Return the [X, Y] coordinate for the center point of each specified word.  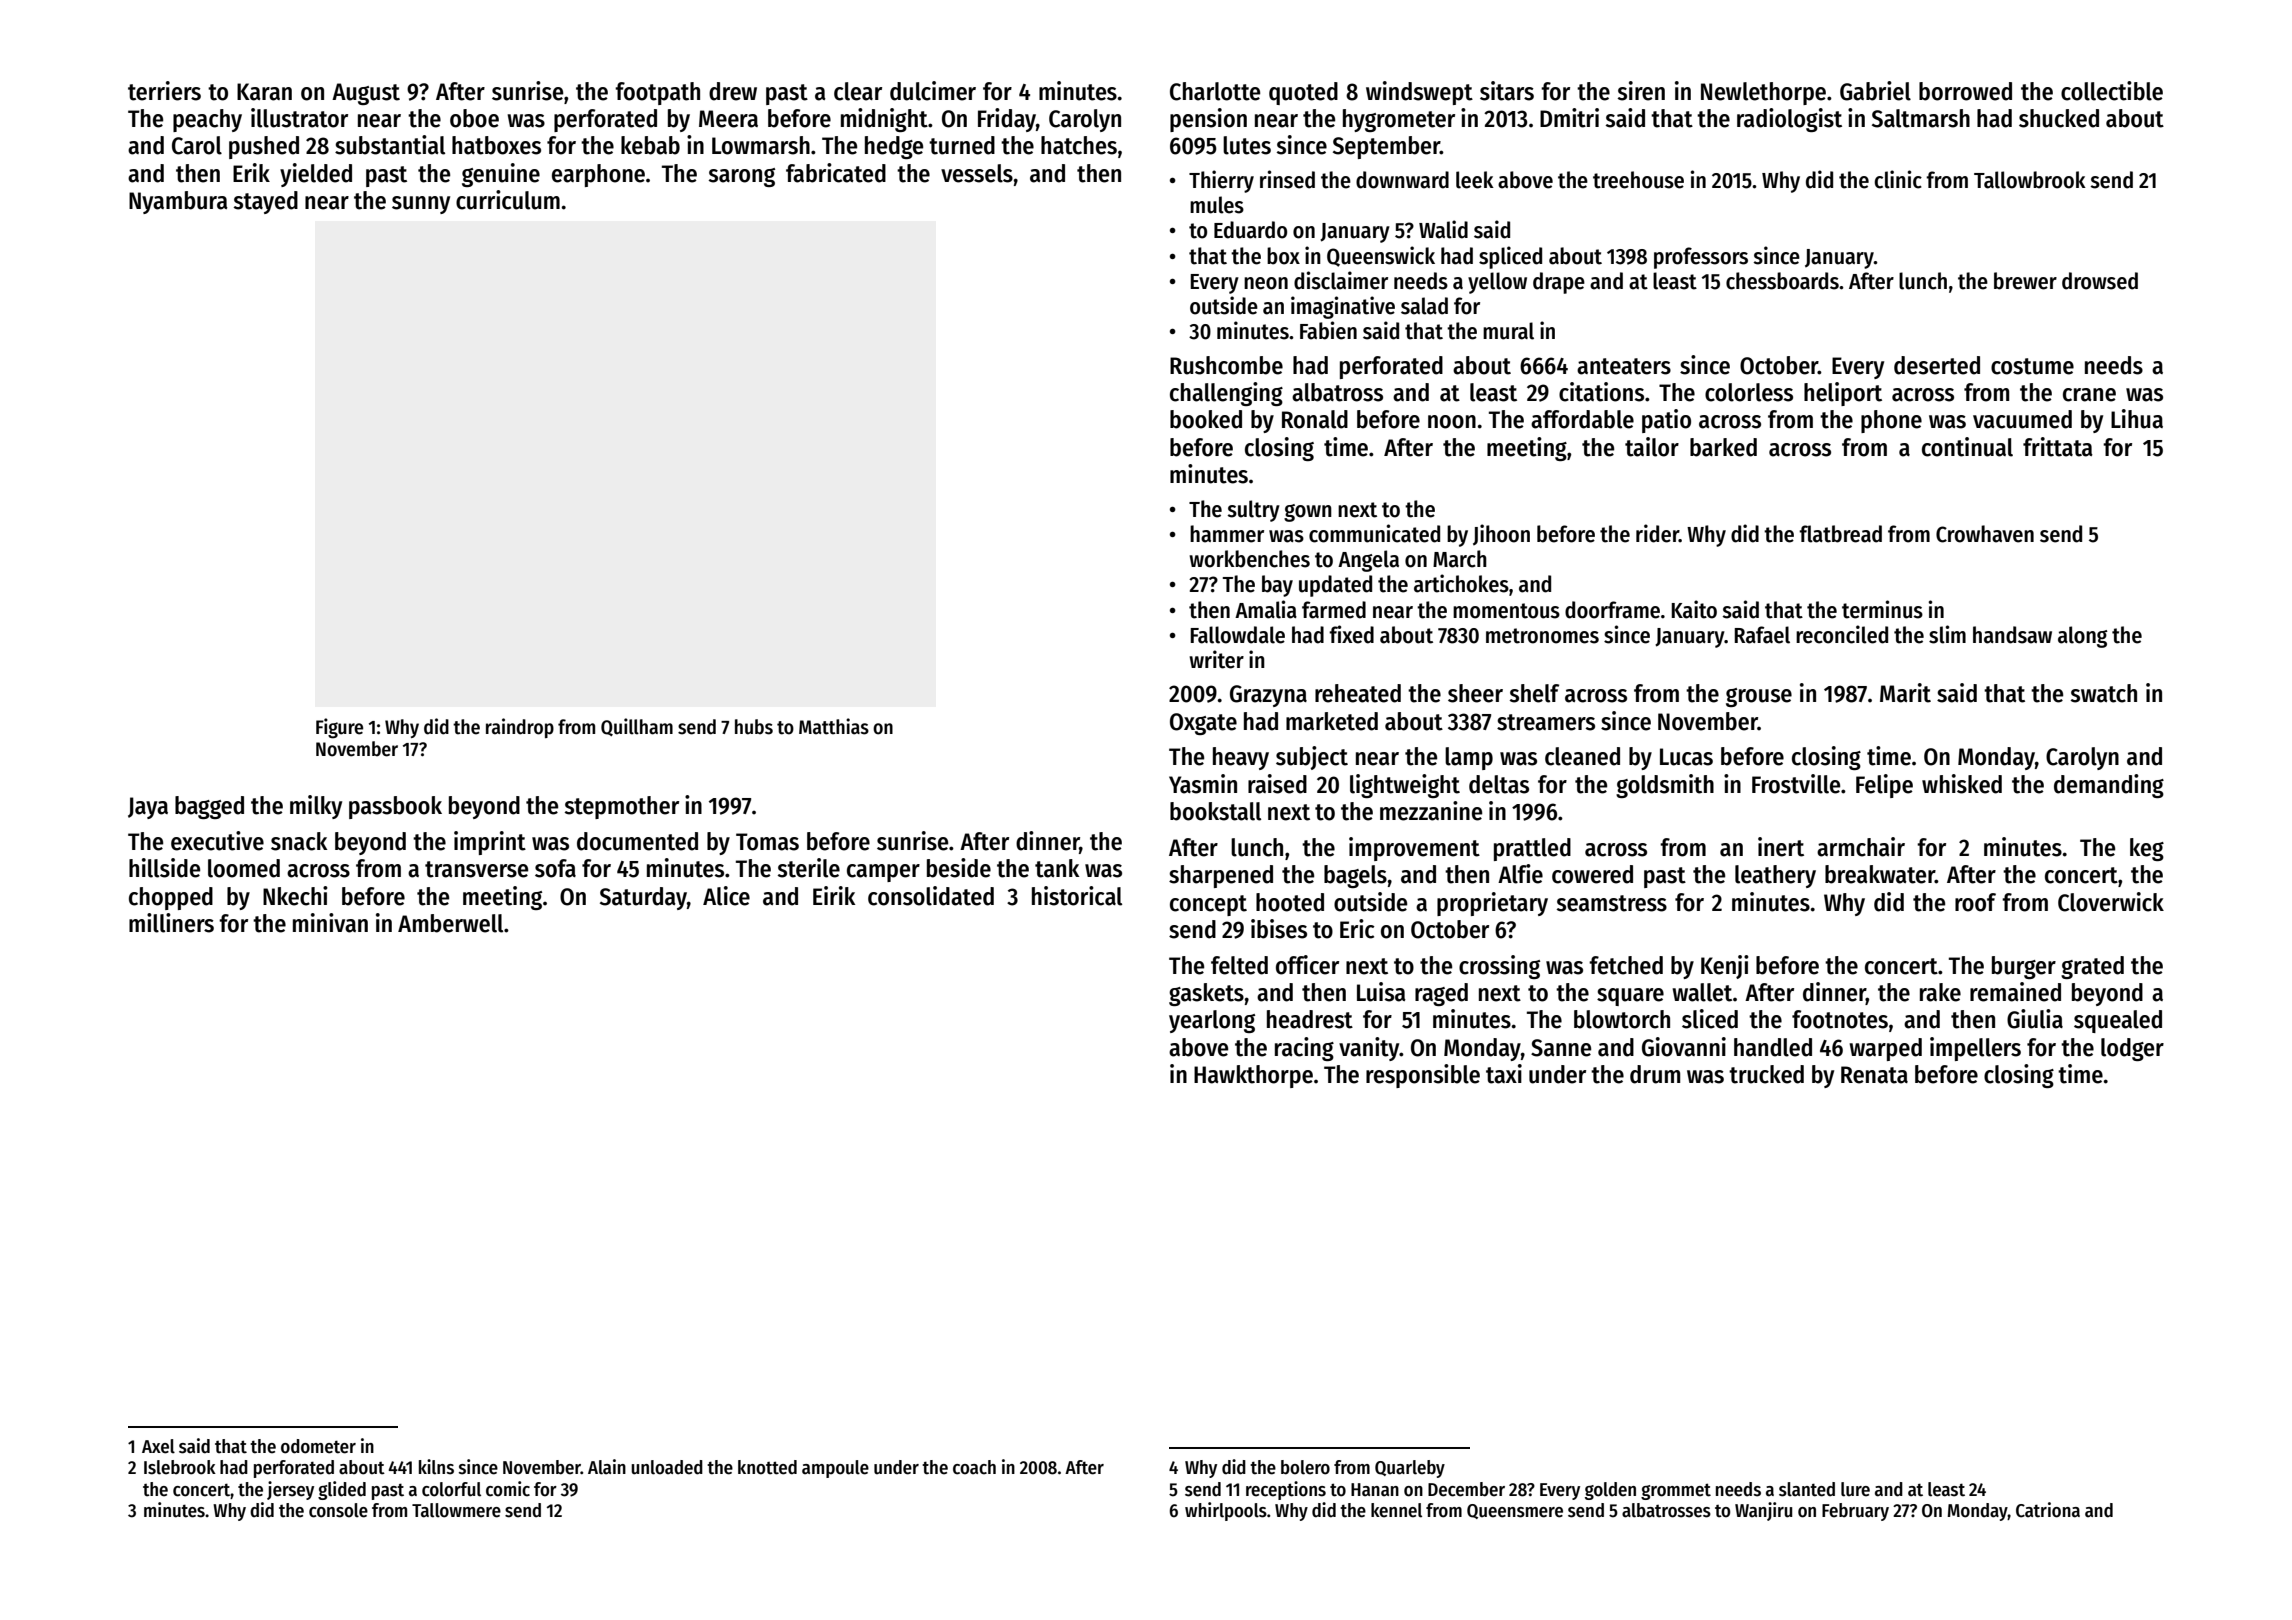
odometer [318, 1446]
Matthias [834, 726]
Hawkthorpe [1253, 1076]
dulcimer [933, 91]
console [338, 1510]
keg [2147, 849]
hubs [754, 727]
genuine [501, 175]
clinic [1898, 179]
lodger [2132, 1049]
